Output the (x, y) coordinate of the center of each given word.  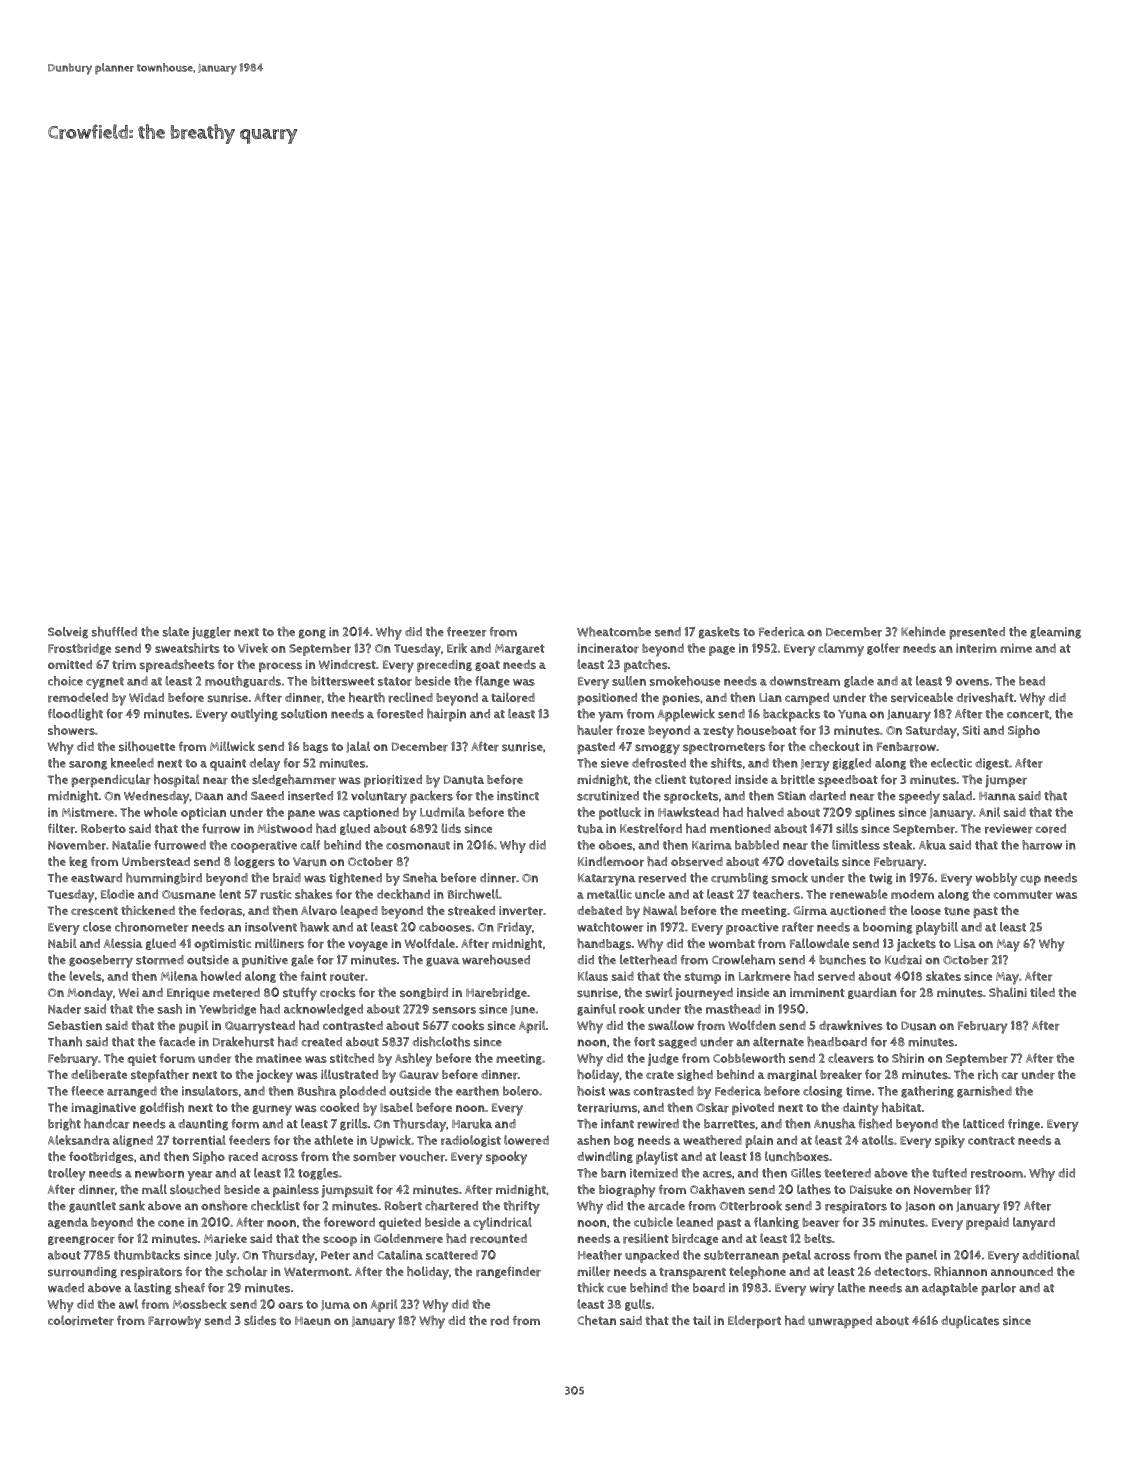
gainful (596, 1010)
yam (610, 716)
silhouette (147, 746)
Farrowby (174, 1322)
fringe (1024, 1125)
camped (807, 699)
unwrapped (840, 1322)
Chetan (596, 1320)
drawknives (851, 1025)
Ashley (413, 1060)
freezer (467, 632)
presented (977, 633)
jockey (274, 1076)
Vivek (253, 648)
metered (236, 993)
